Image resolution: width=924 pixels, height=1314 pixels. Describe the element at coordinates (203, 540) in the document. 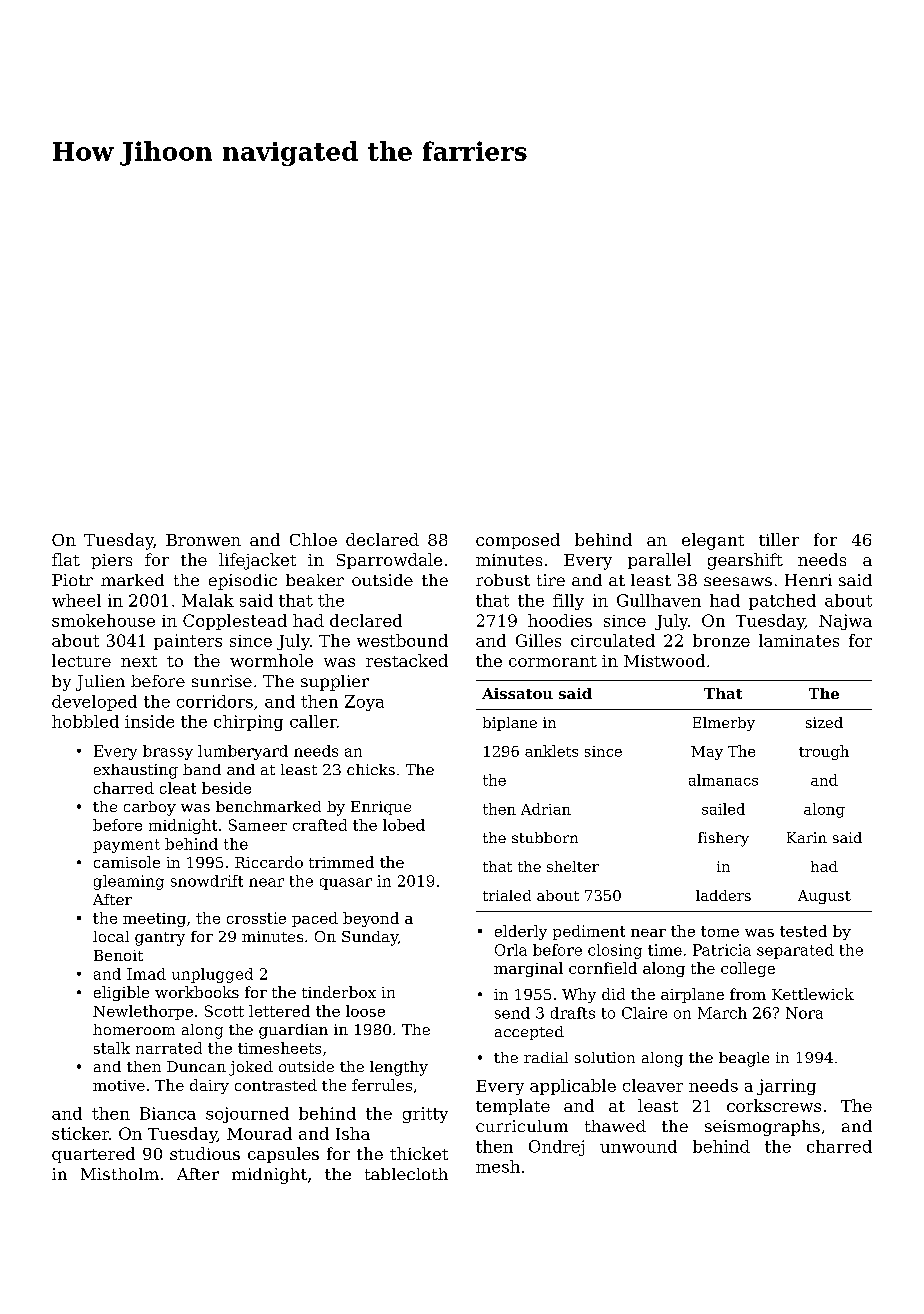

I see `Bronwen` at that location.
